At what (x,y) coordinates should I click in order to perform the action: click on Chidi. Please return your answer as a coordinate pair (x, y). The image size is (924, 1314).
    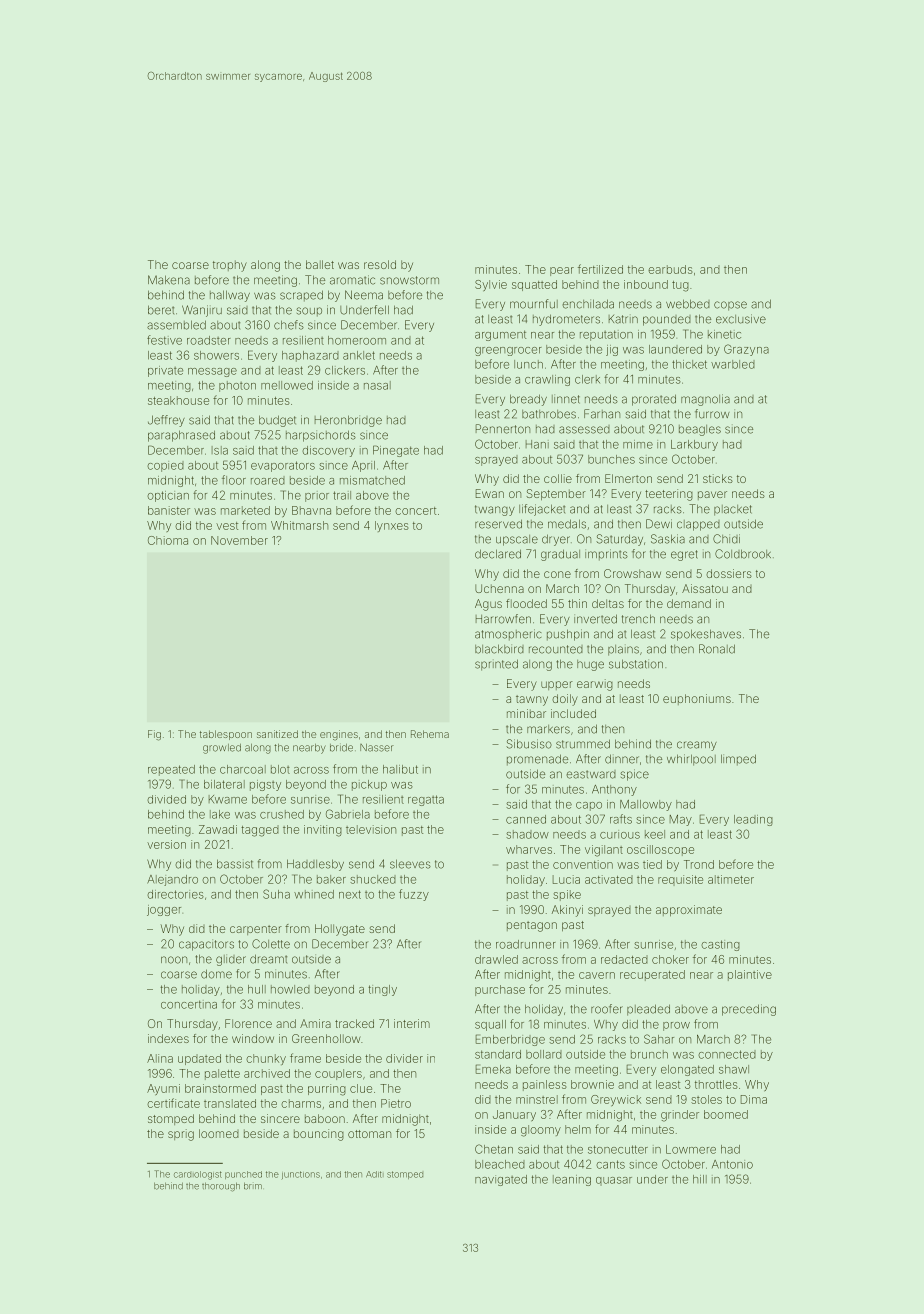
    Looking at the image, I should click on (726, 539).
